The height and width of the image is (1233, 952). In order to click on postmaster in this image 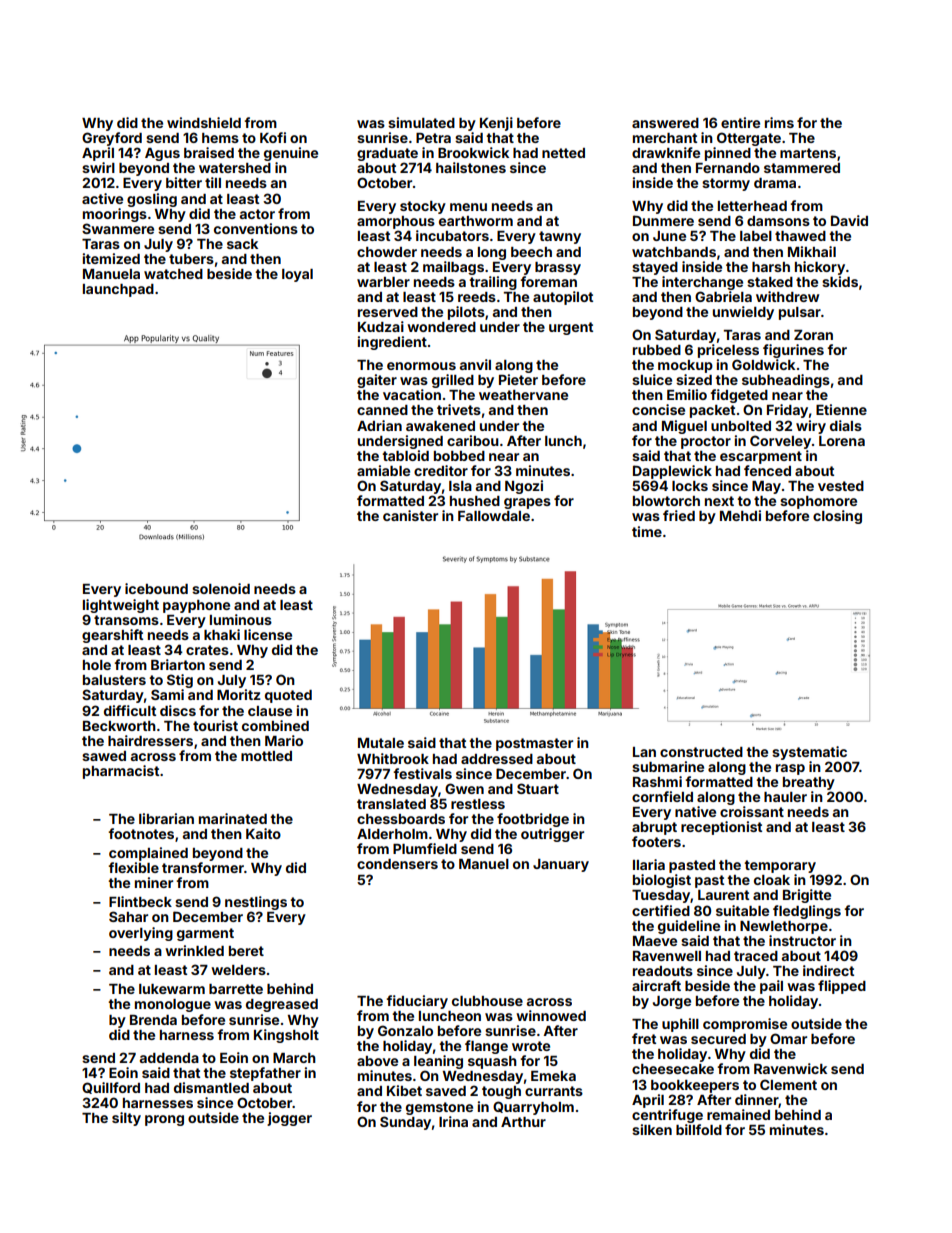, I will do `click(534, 744)`.
